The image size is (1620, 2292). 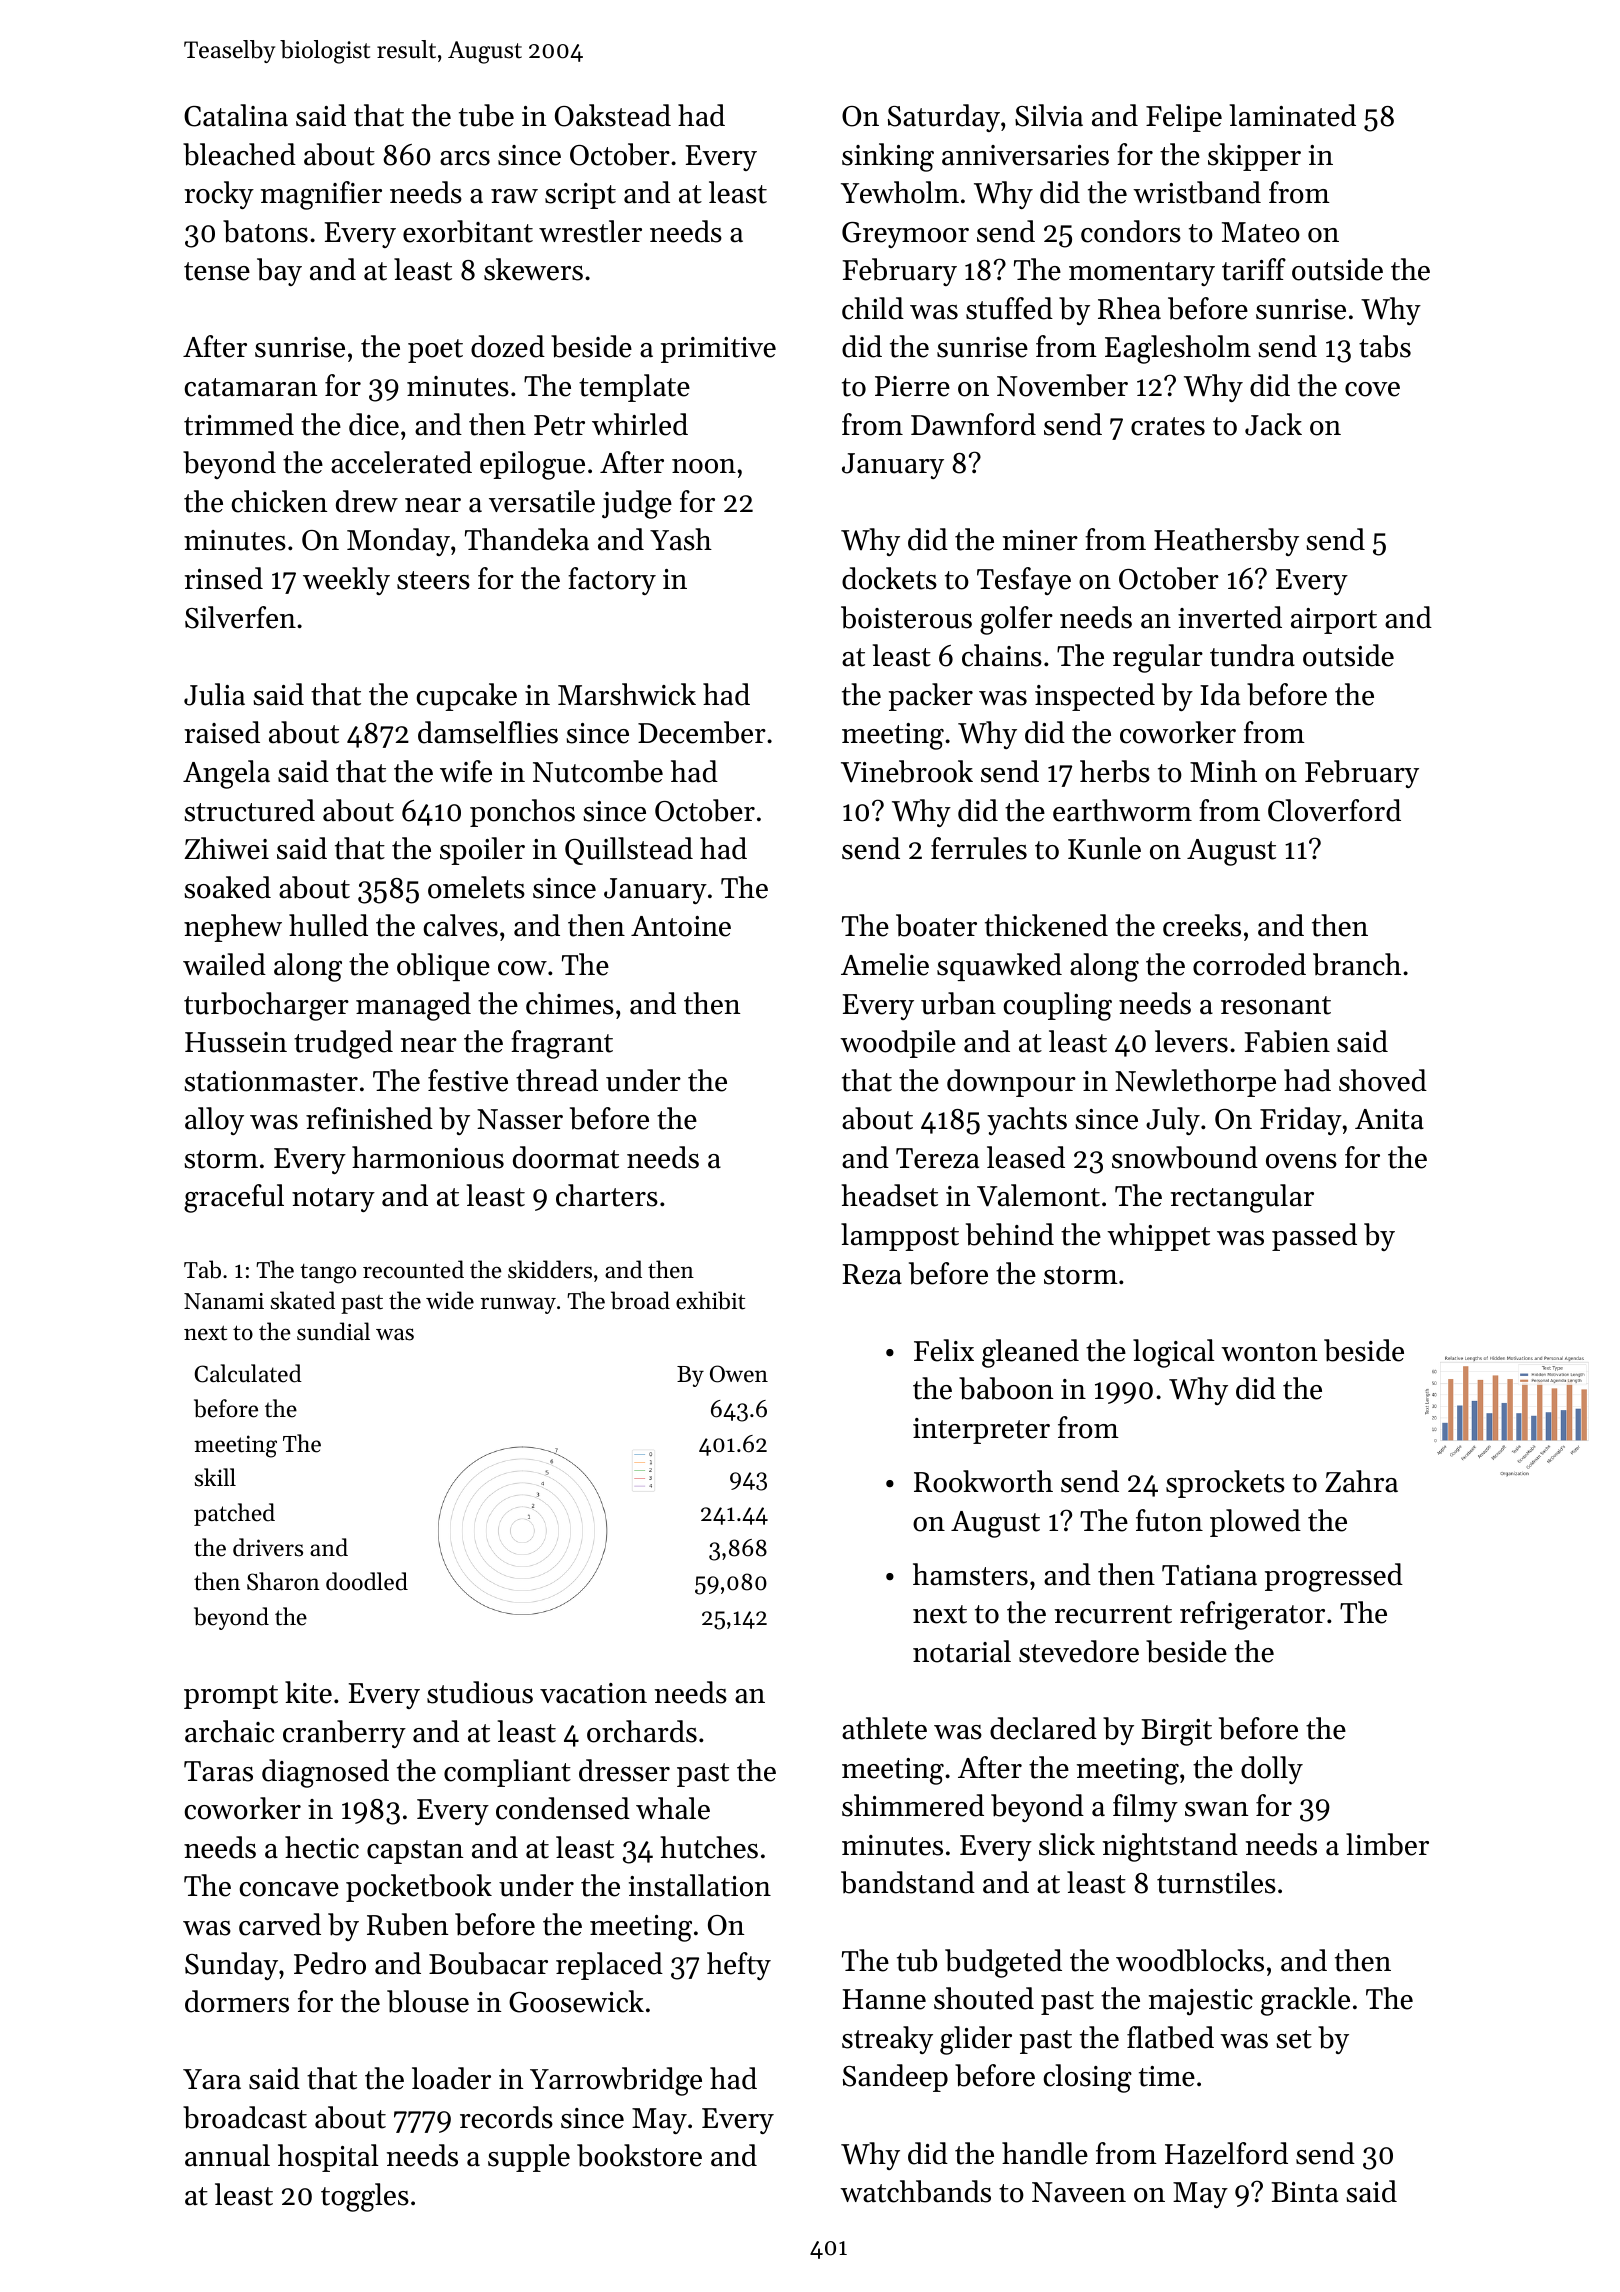 I want to click on wife, so click(x=466, y=771).
